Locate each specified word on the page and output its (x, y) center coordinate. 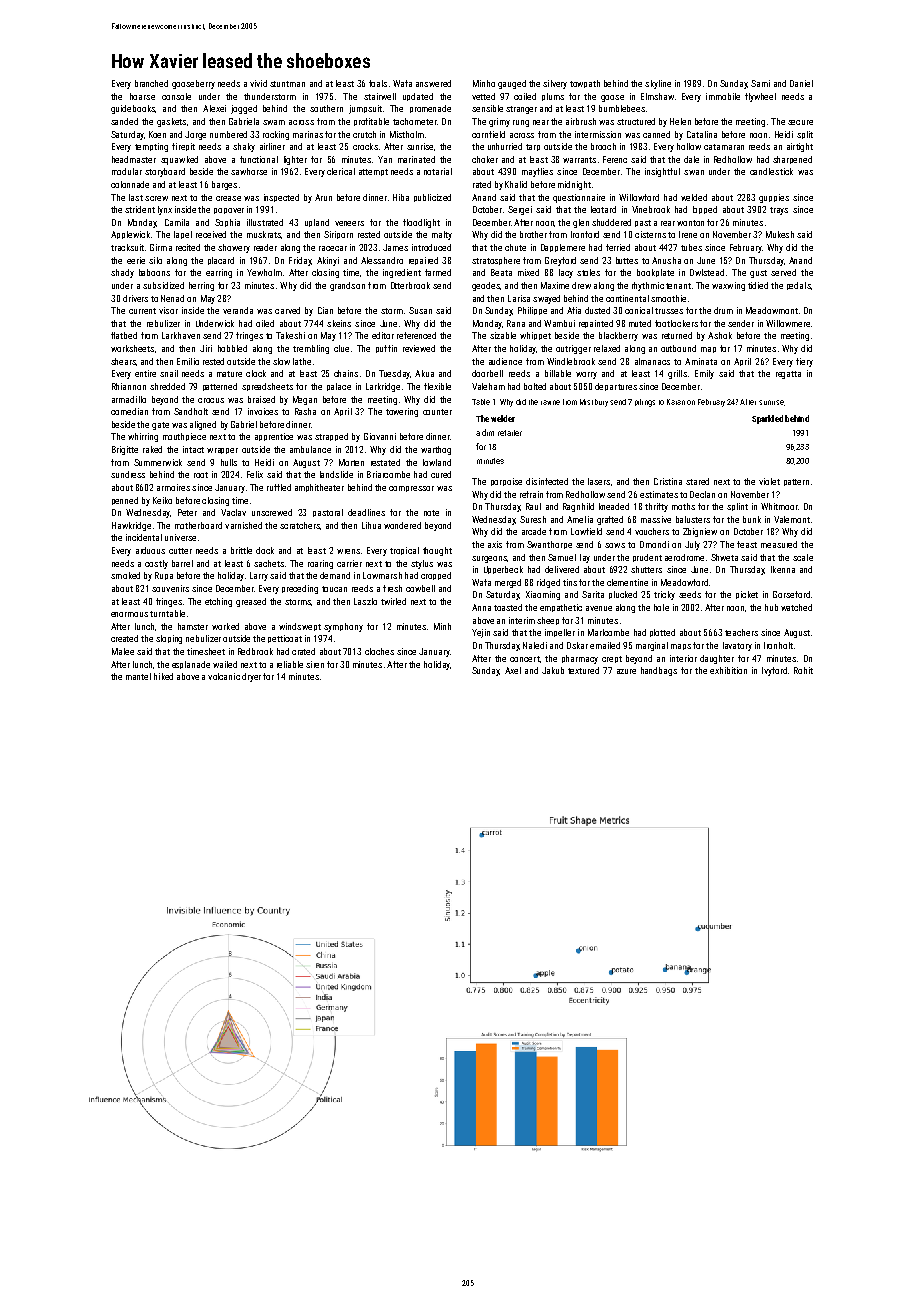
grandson (347, 286)
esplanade (191, 665)
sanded (124, 121)
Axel (513, 670)
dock (265, 550)
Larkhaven (181, 335)
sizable (503, 335)
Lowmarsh (382, 575)
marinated (416, 159)
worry (586, 375)
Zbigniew (700, 532)
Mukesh (780, 234)
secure (800, 122)
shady (122, 273)
